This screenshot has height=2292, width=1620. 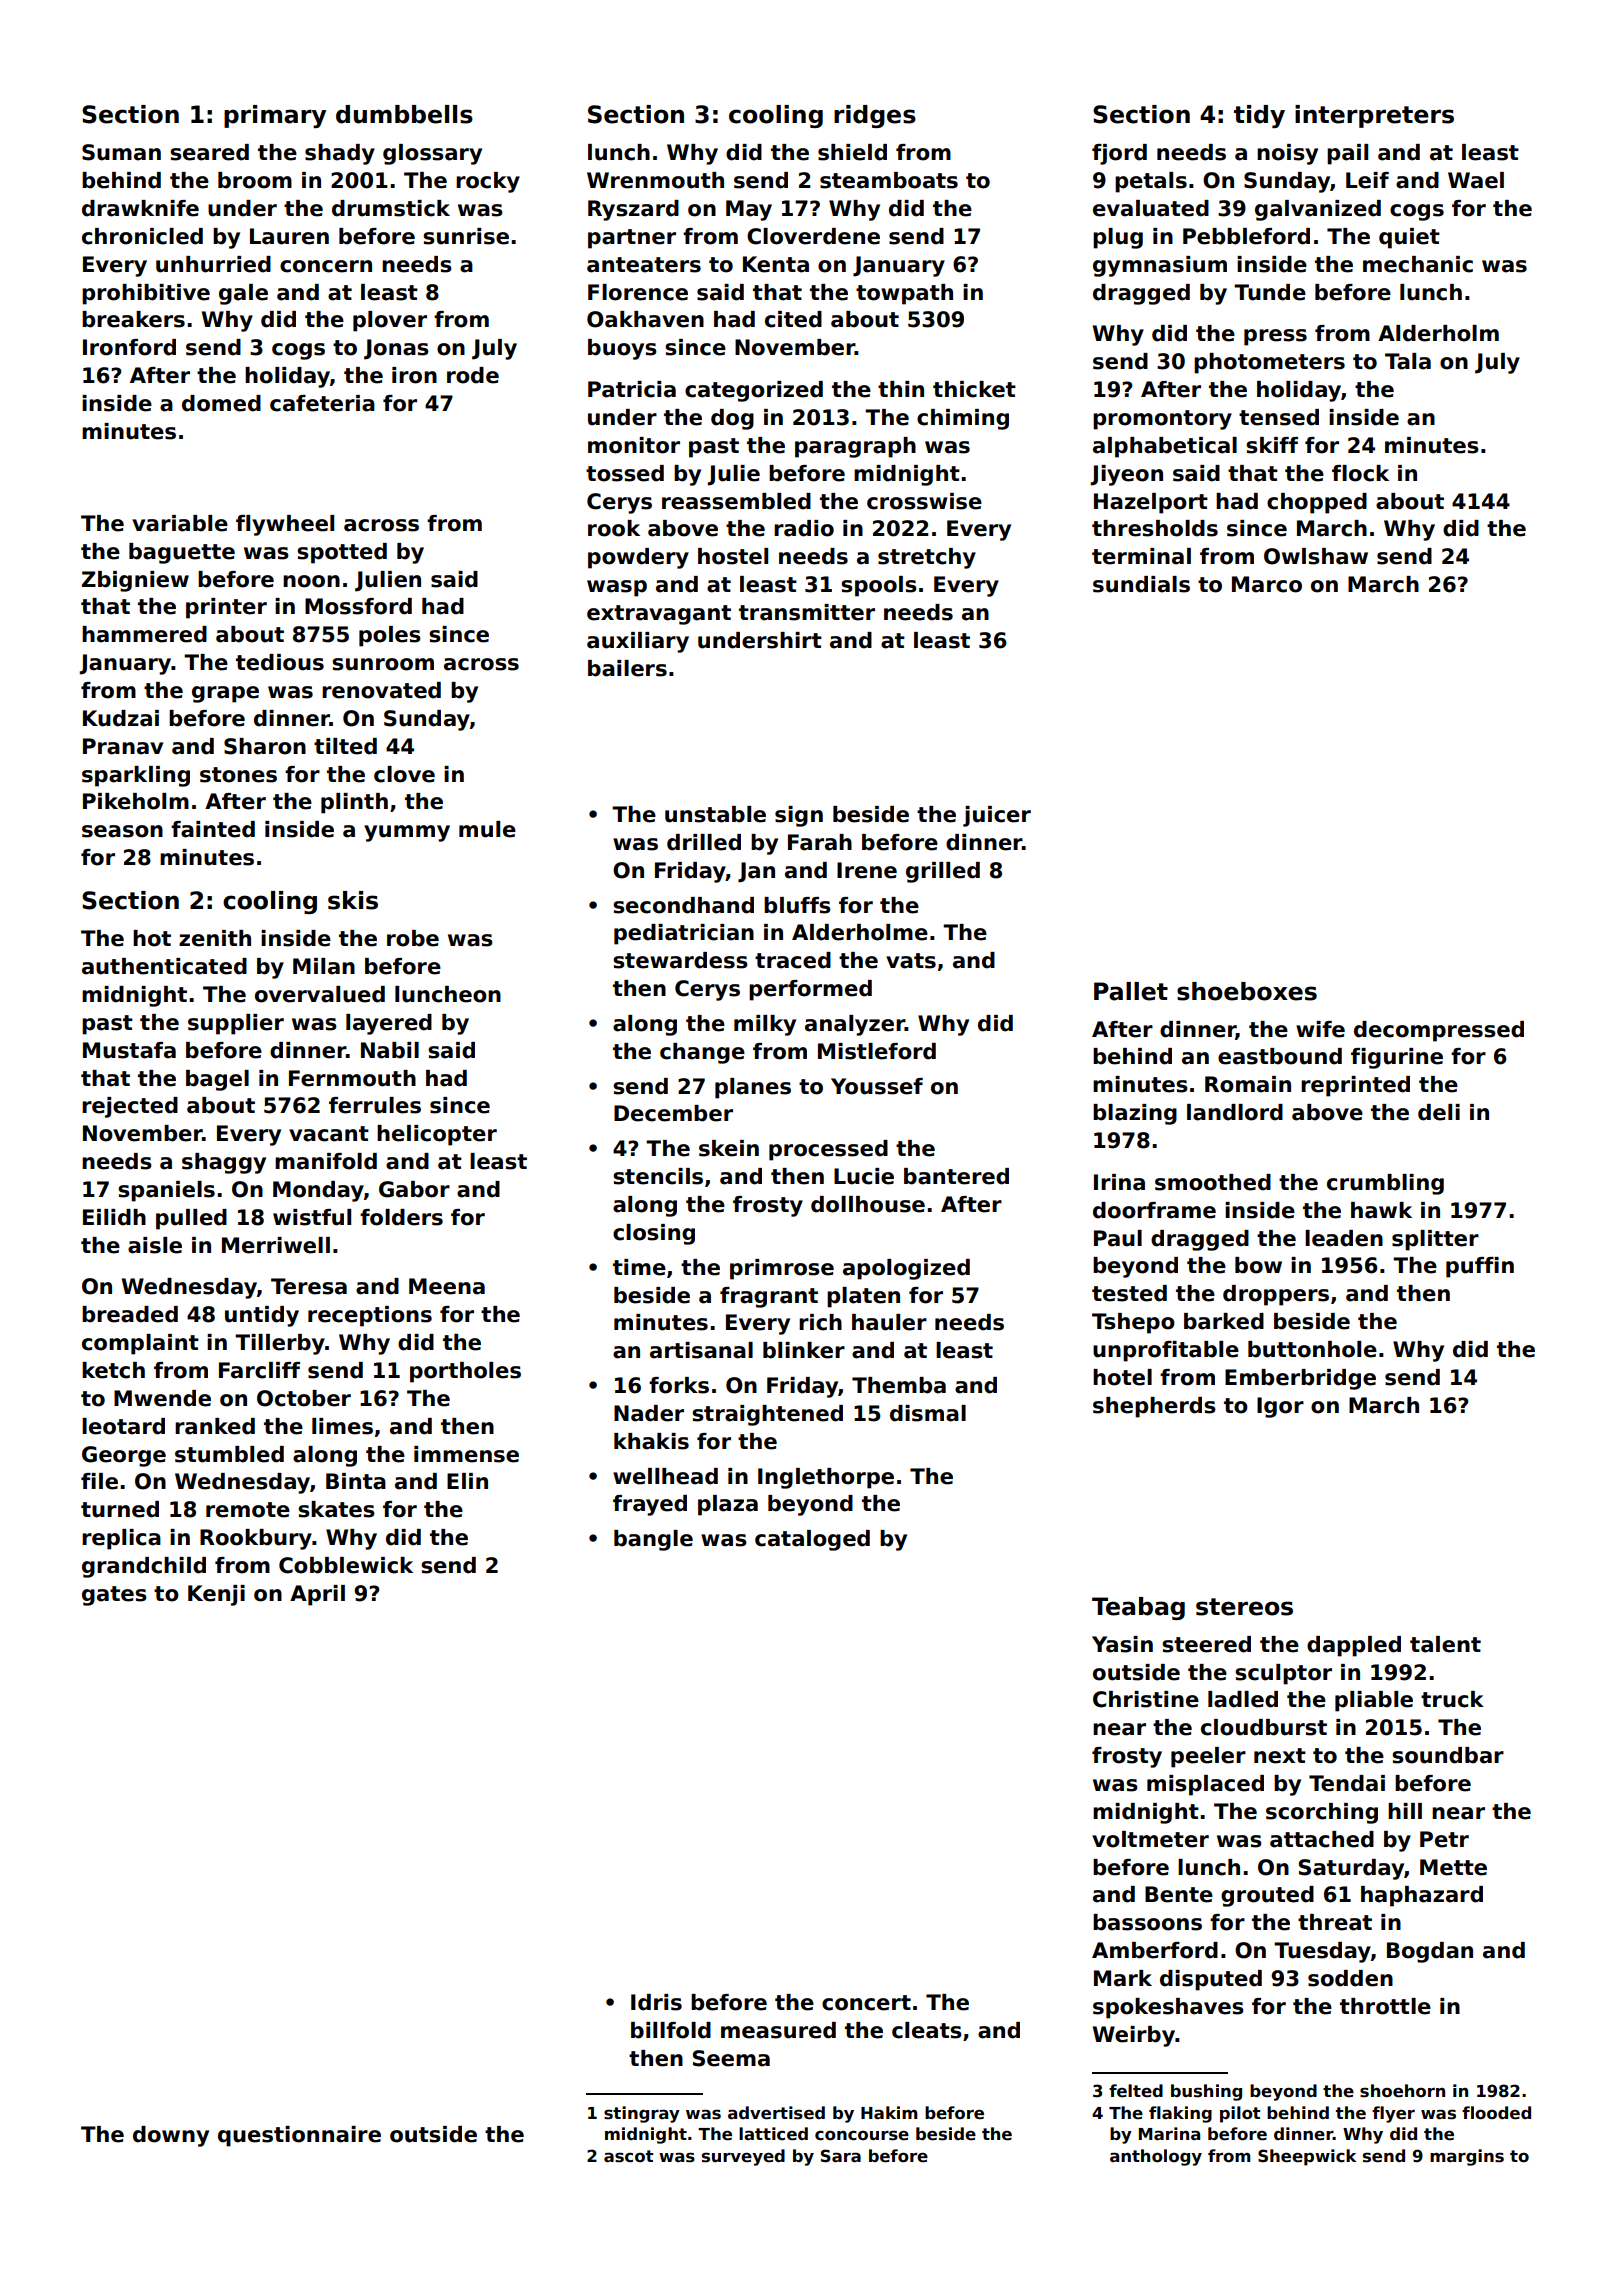 What do you see at coordinates (658, 1176) in the screenshot?
I see `stencils` at bounding box center [658, 1176].
